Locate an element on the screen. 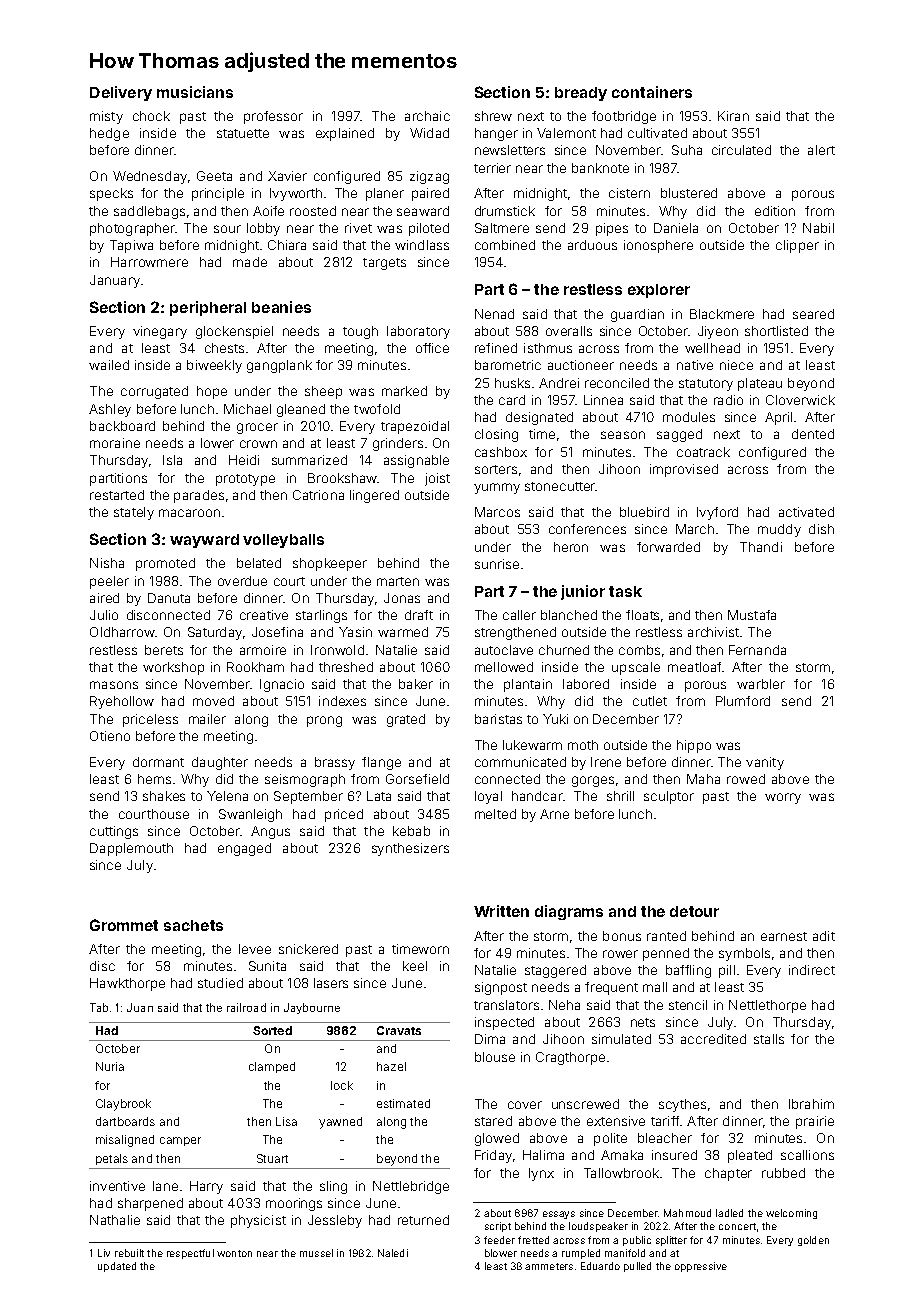 The image size is (924, 1308). lobby is located at coordinates (263, 229).
